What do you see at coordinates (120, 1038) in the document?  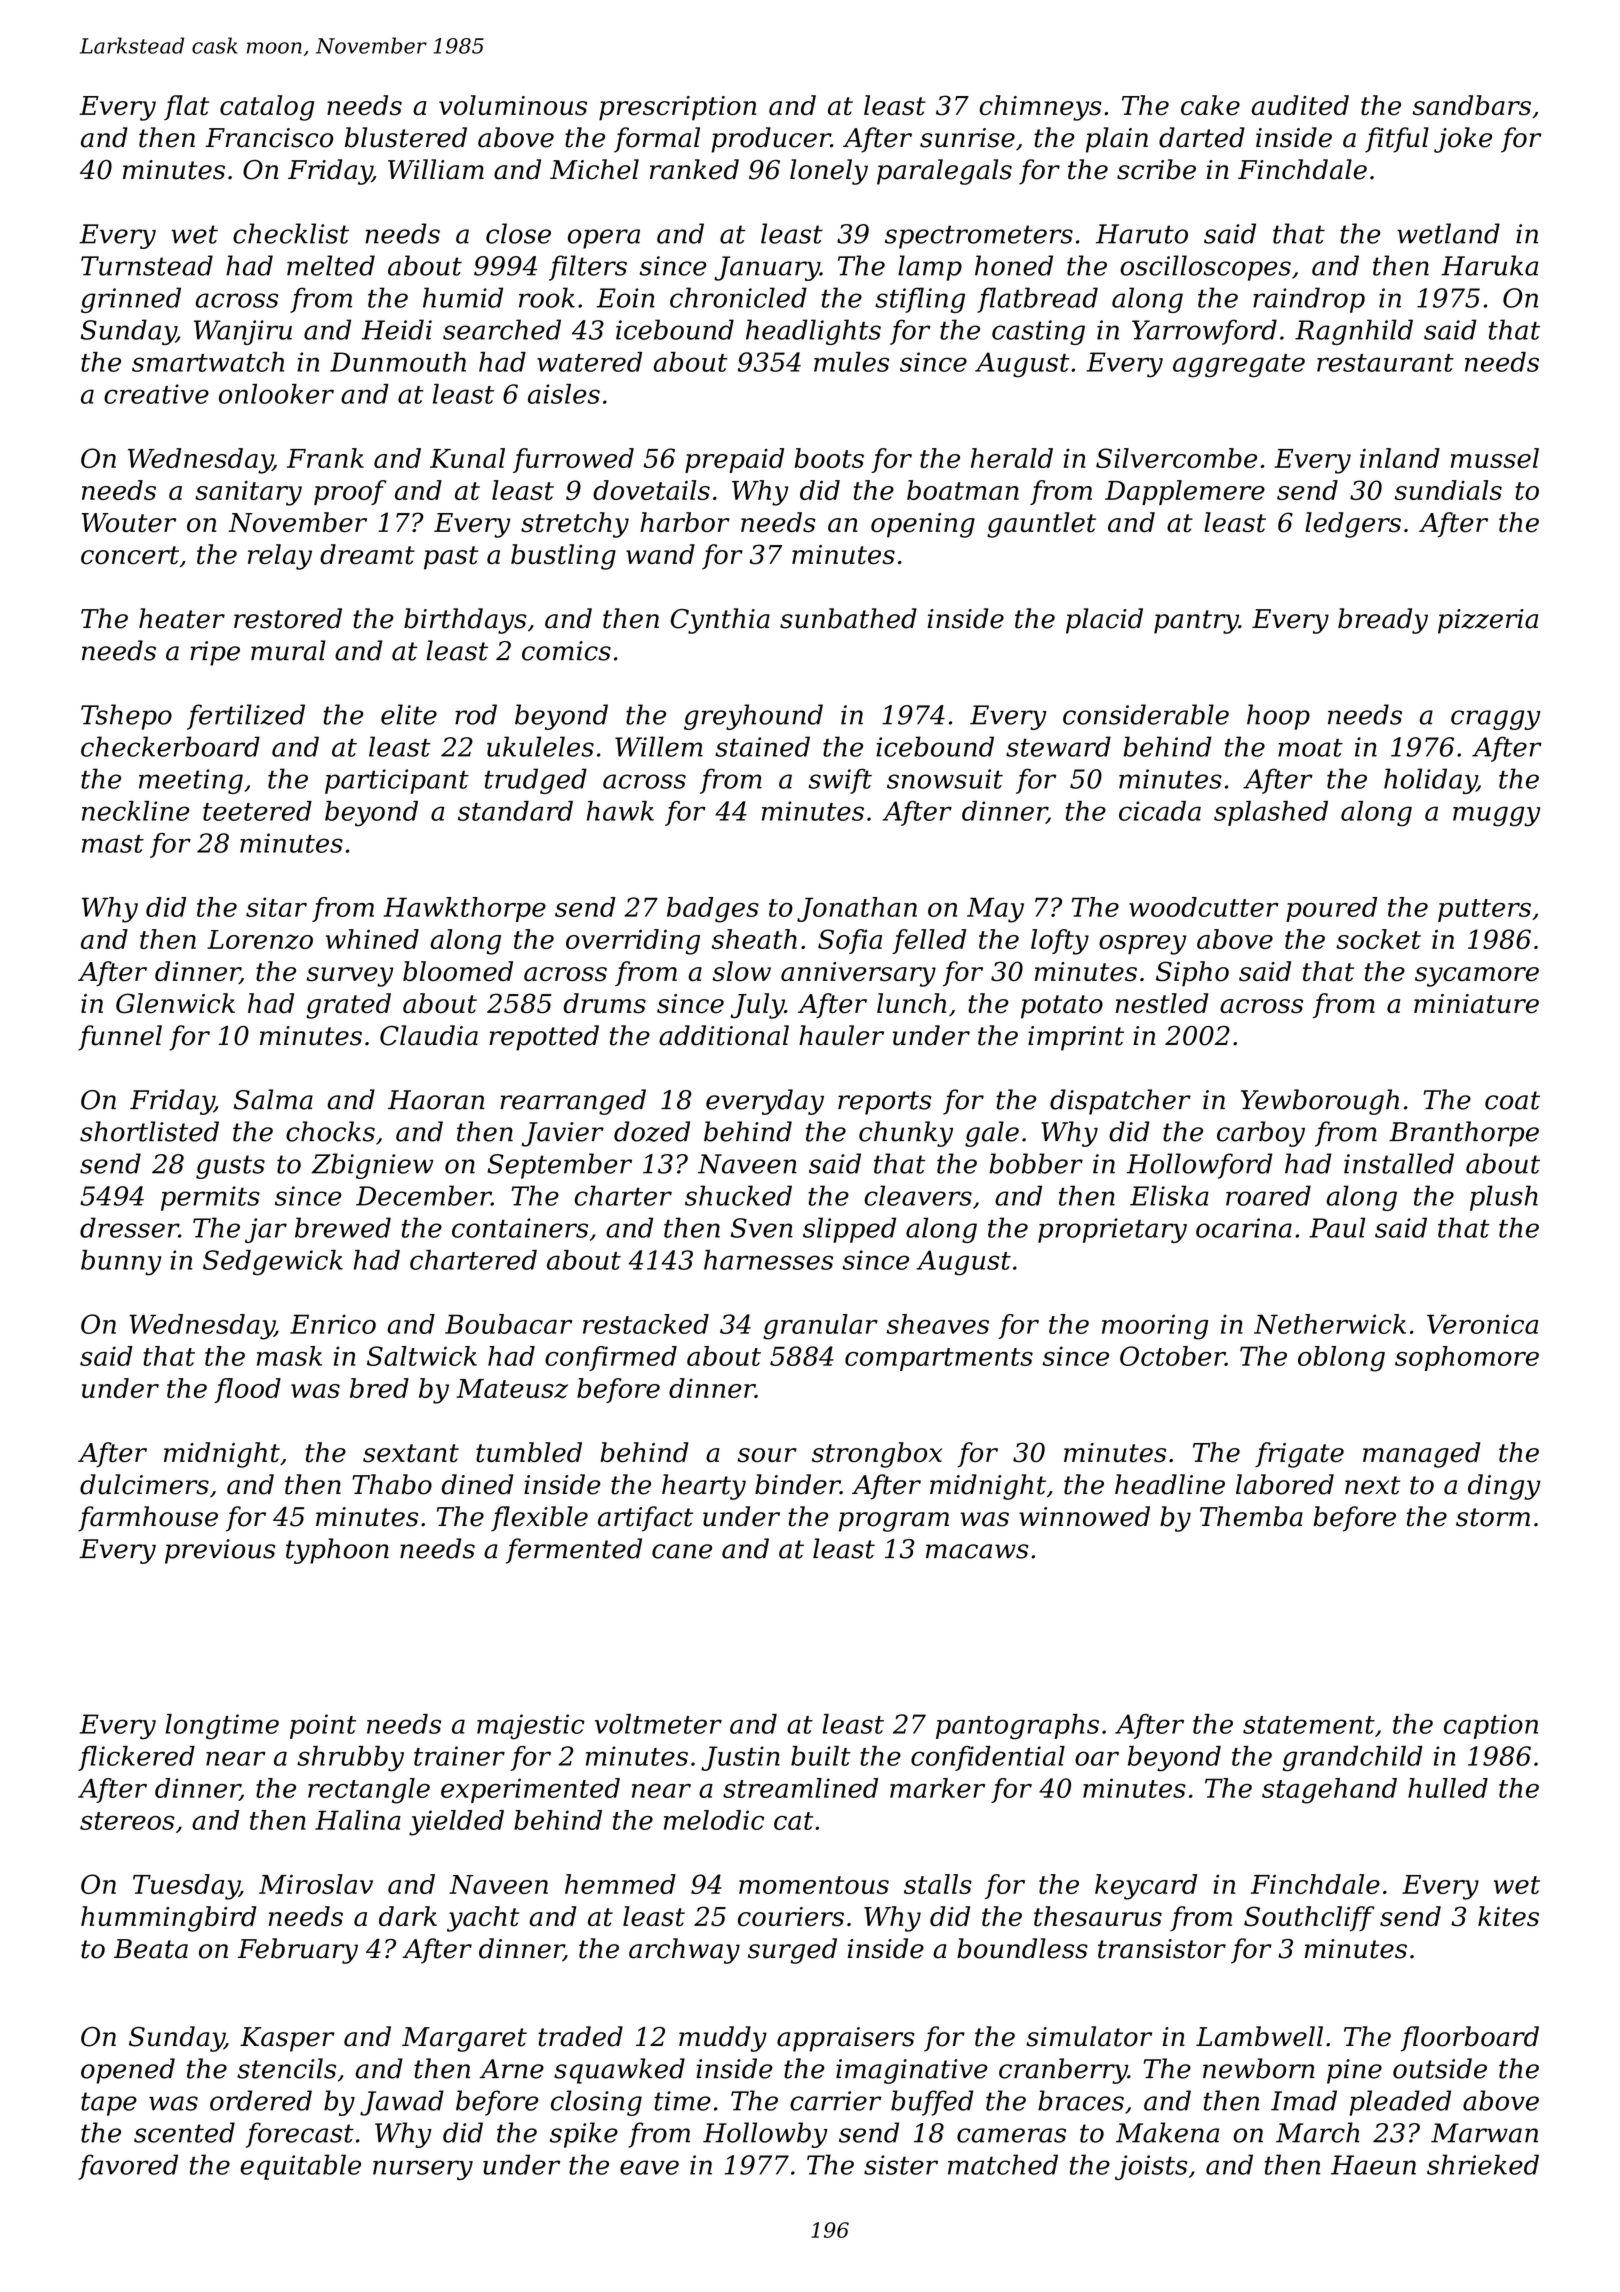 I see `funnel` at bounding box center [120, 1038].
